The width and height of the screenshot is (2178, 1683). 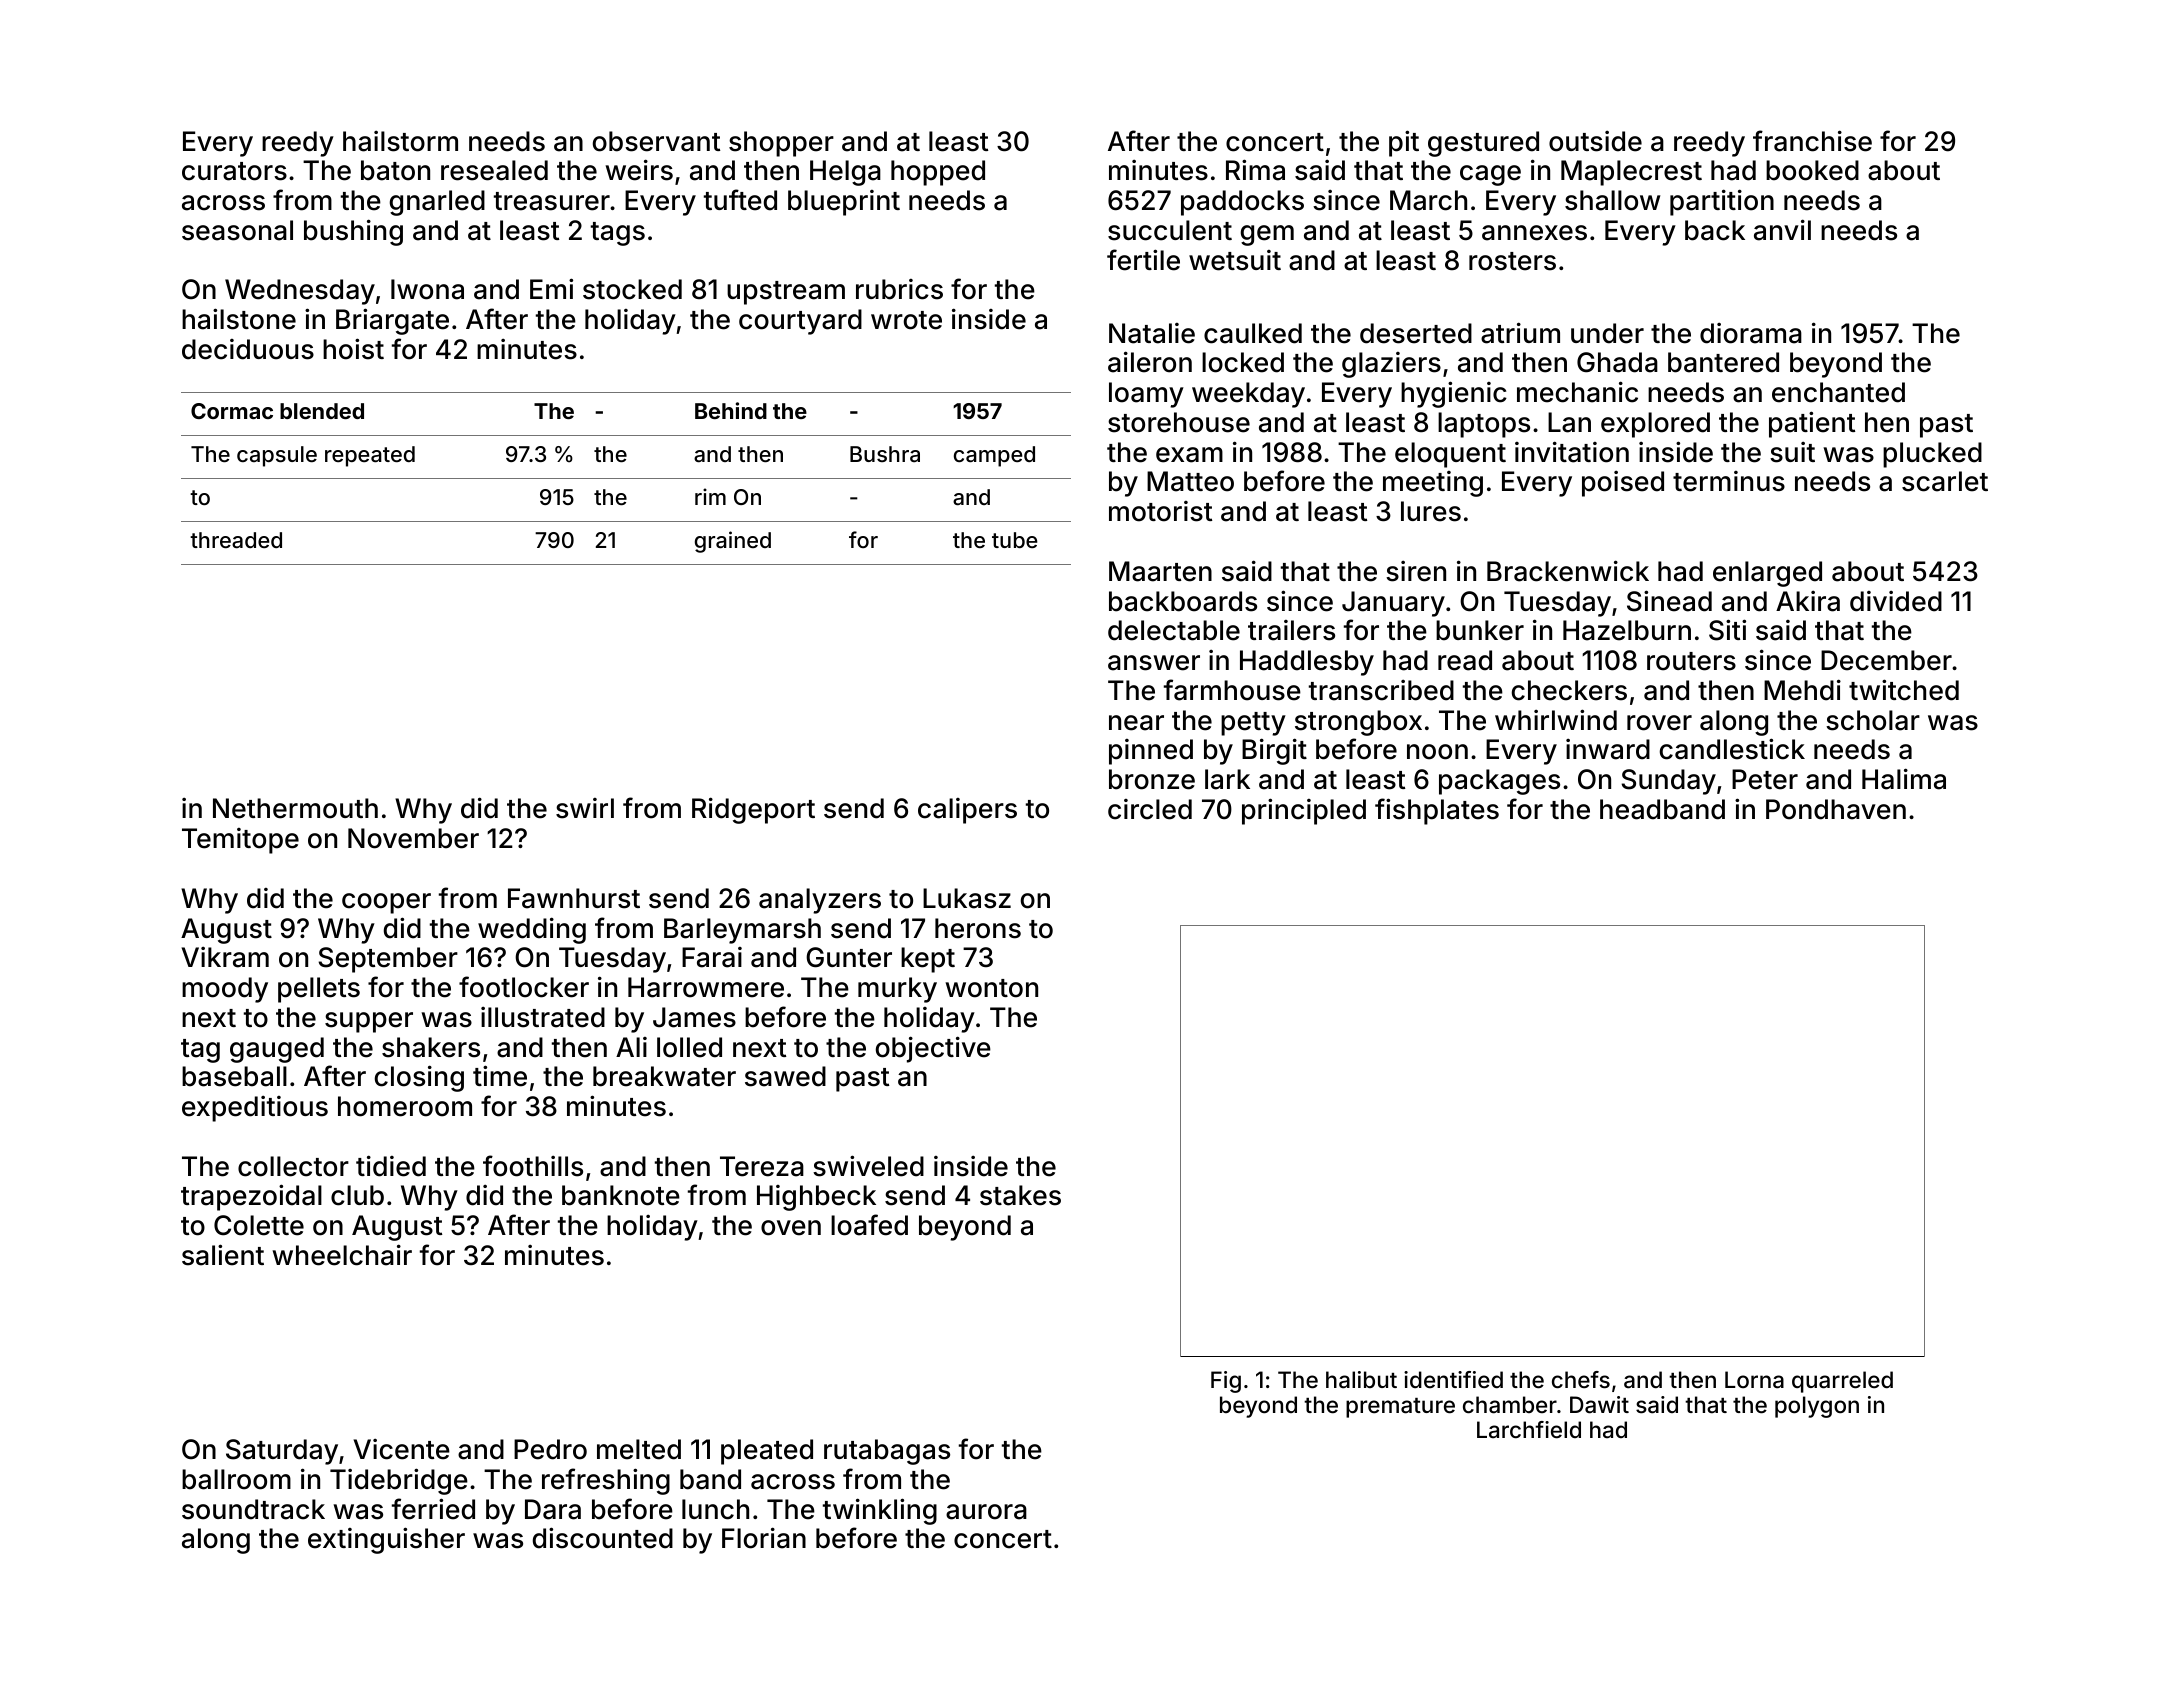 What do you see at coordinates (781, 144) in the screenshot?
I see `shopper` at bounding box center [781, 144].
